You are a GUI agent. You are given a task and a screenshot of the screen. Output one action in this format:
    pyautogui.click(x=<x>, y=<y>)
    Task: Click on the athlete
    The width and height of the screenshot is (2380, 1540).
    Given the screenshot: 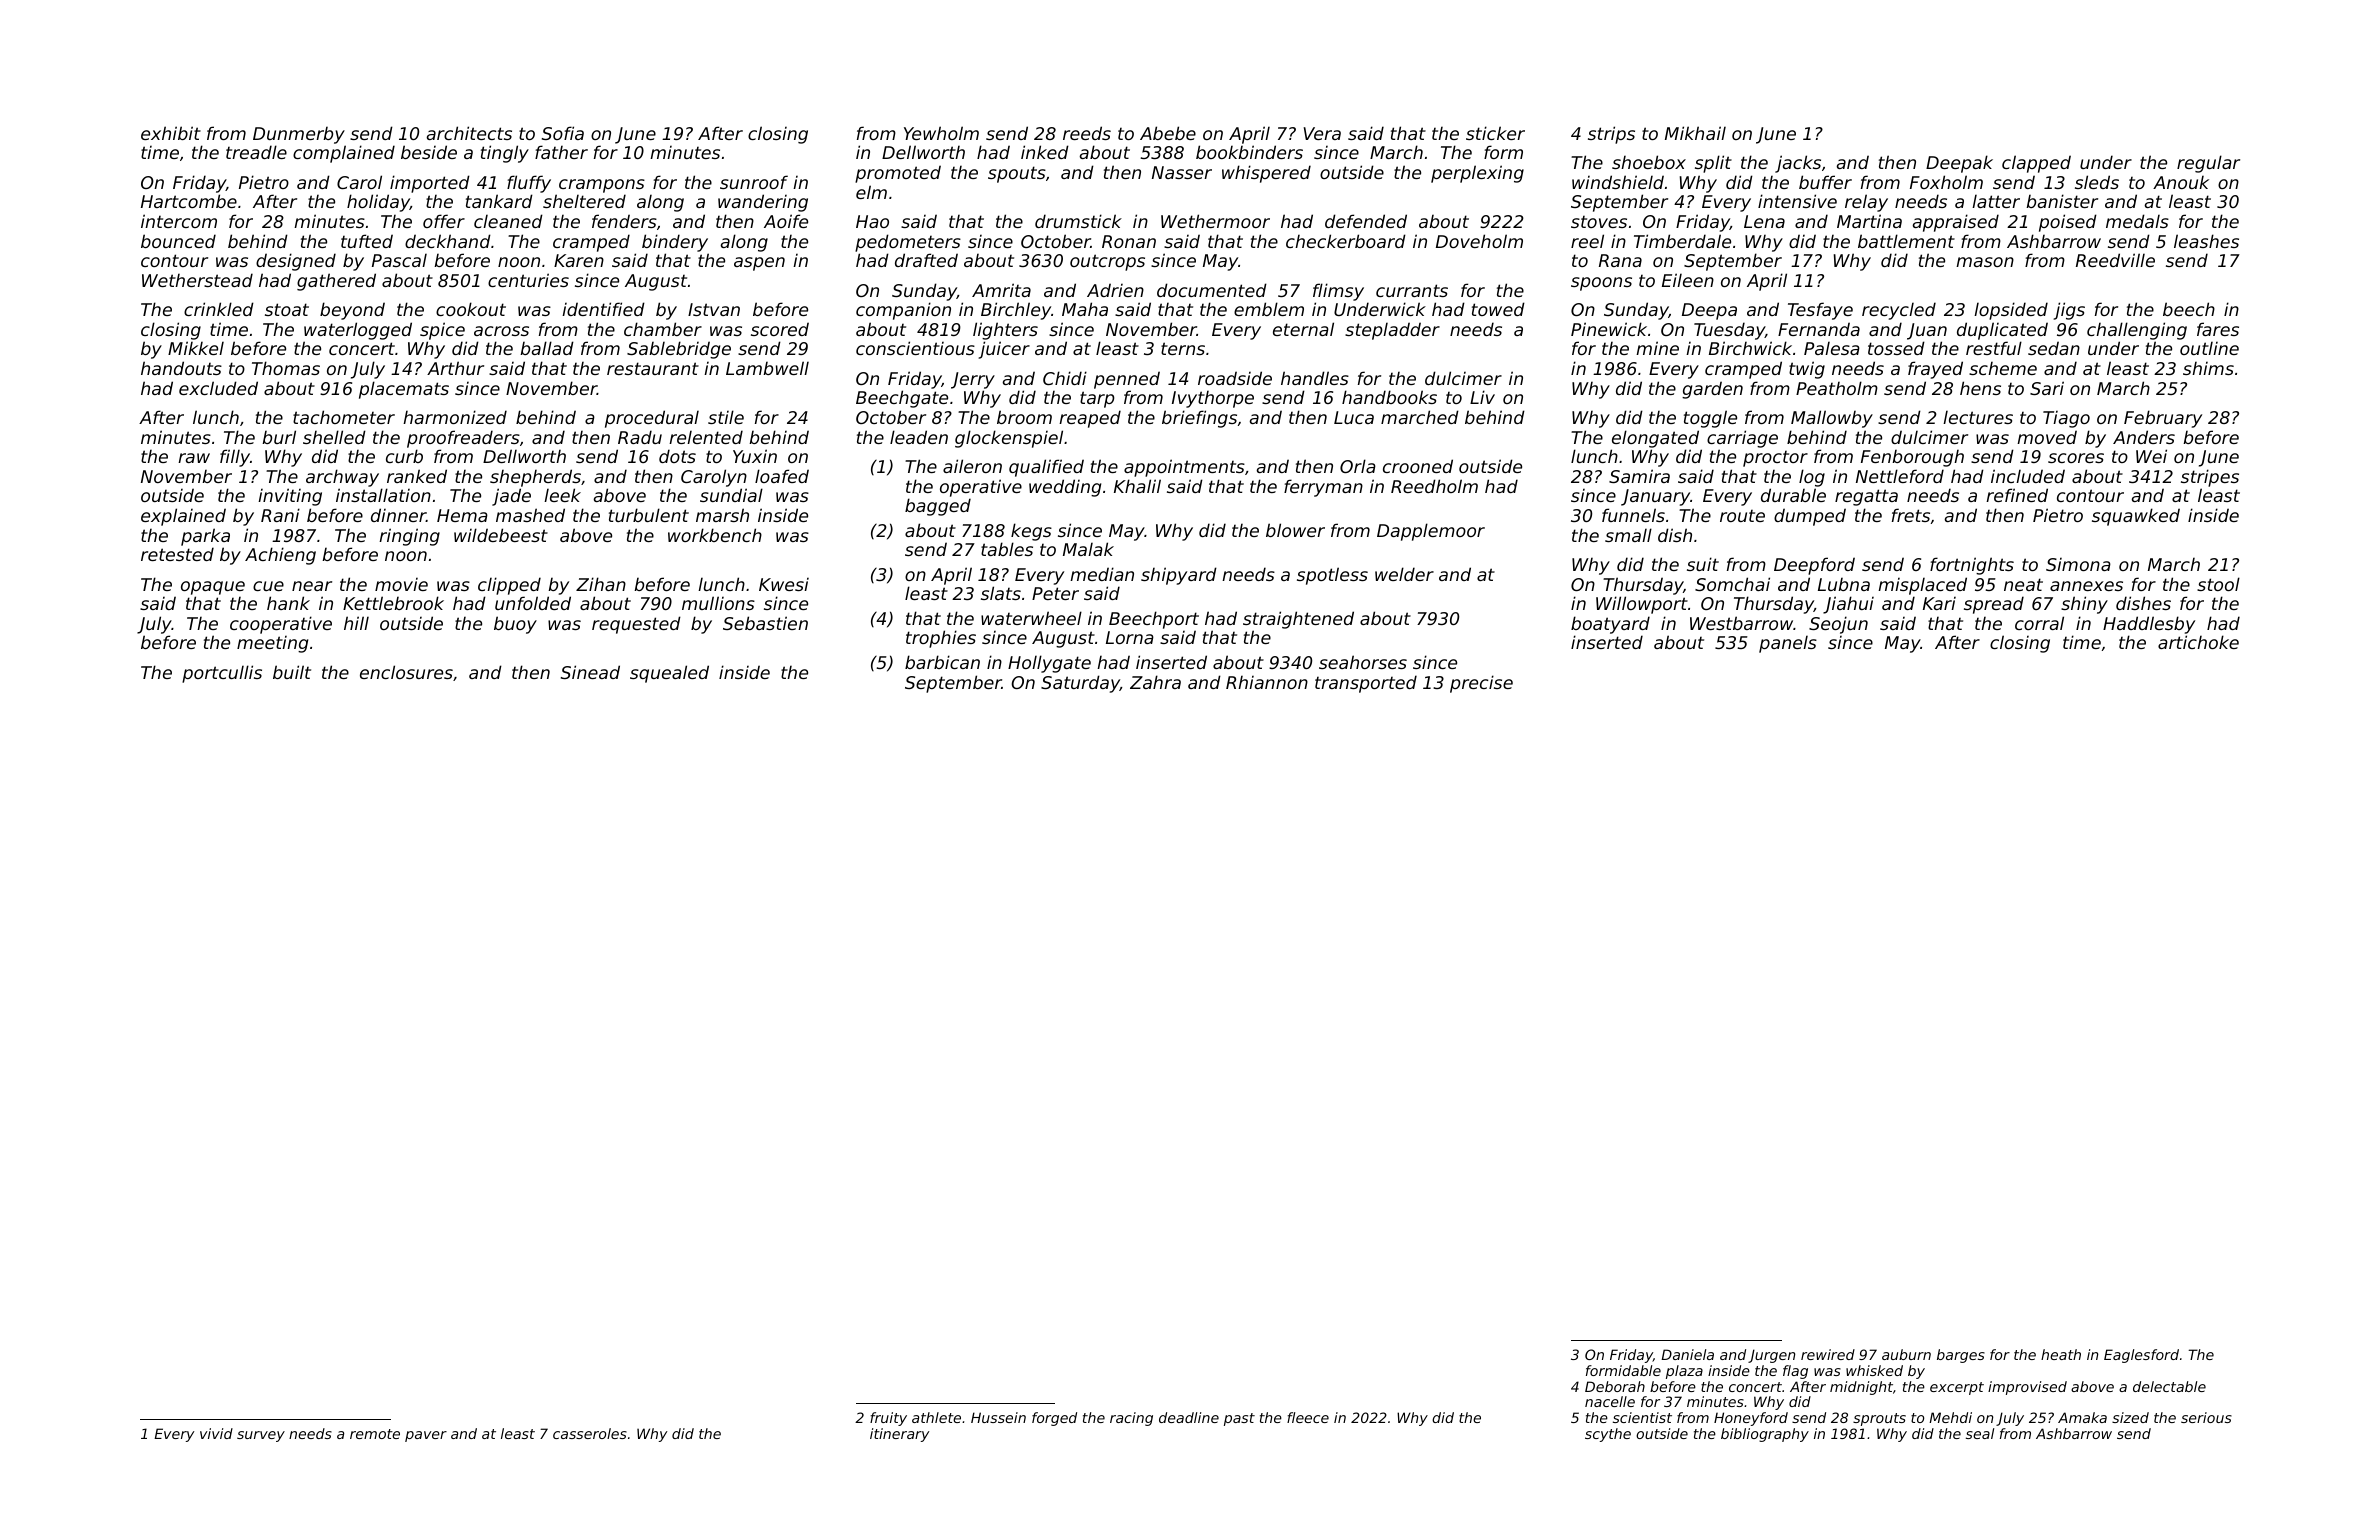 What is the action you would take?
    pyautogui.click(x=936, y=1417)
